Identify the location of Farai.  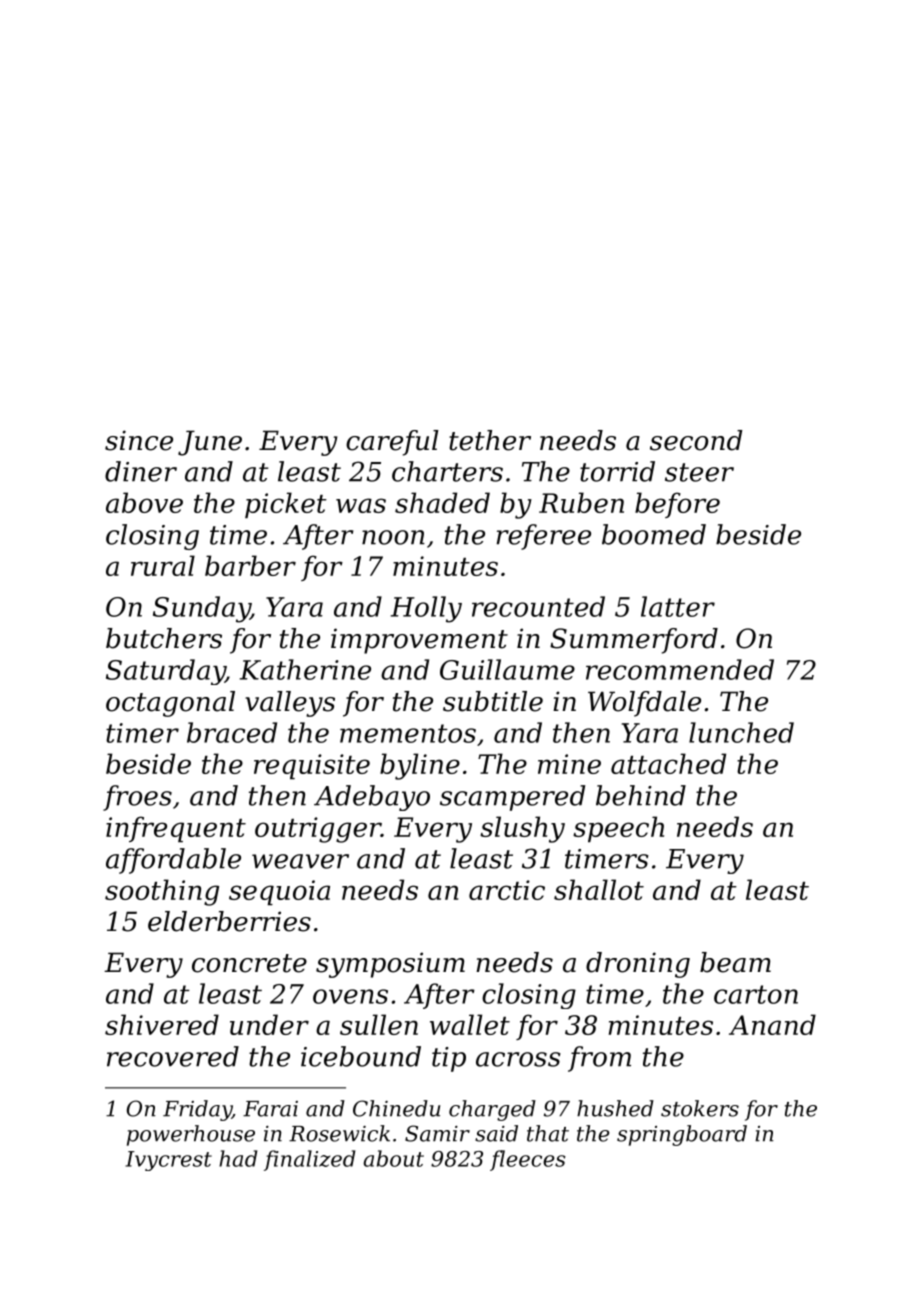
(270, 1109).
